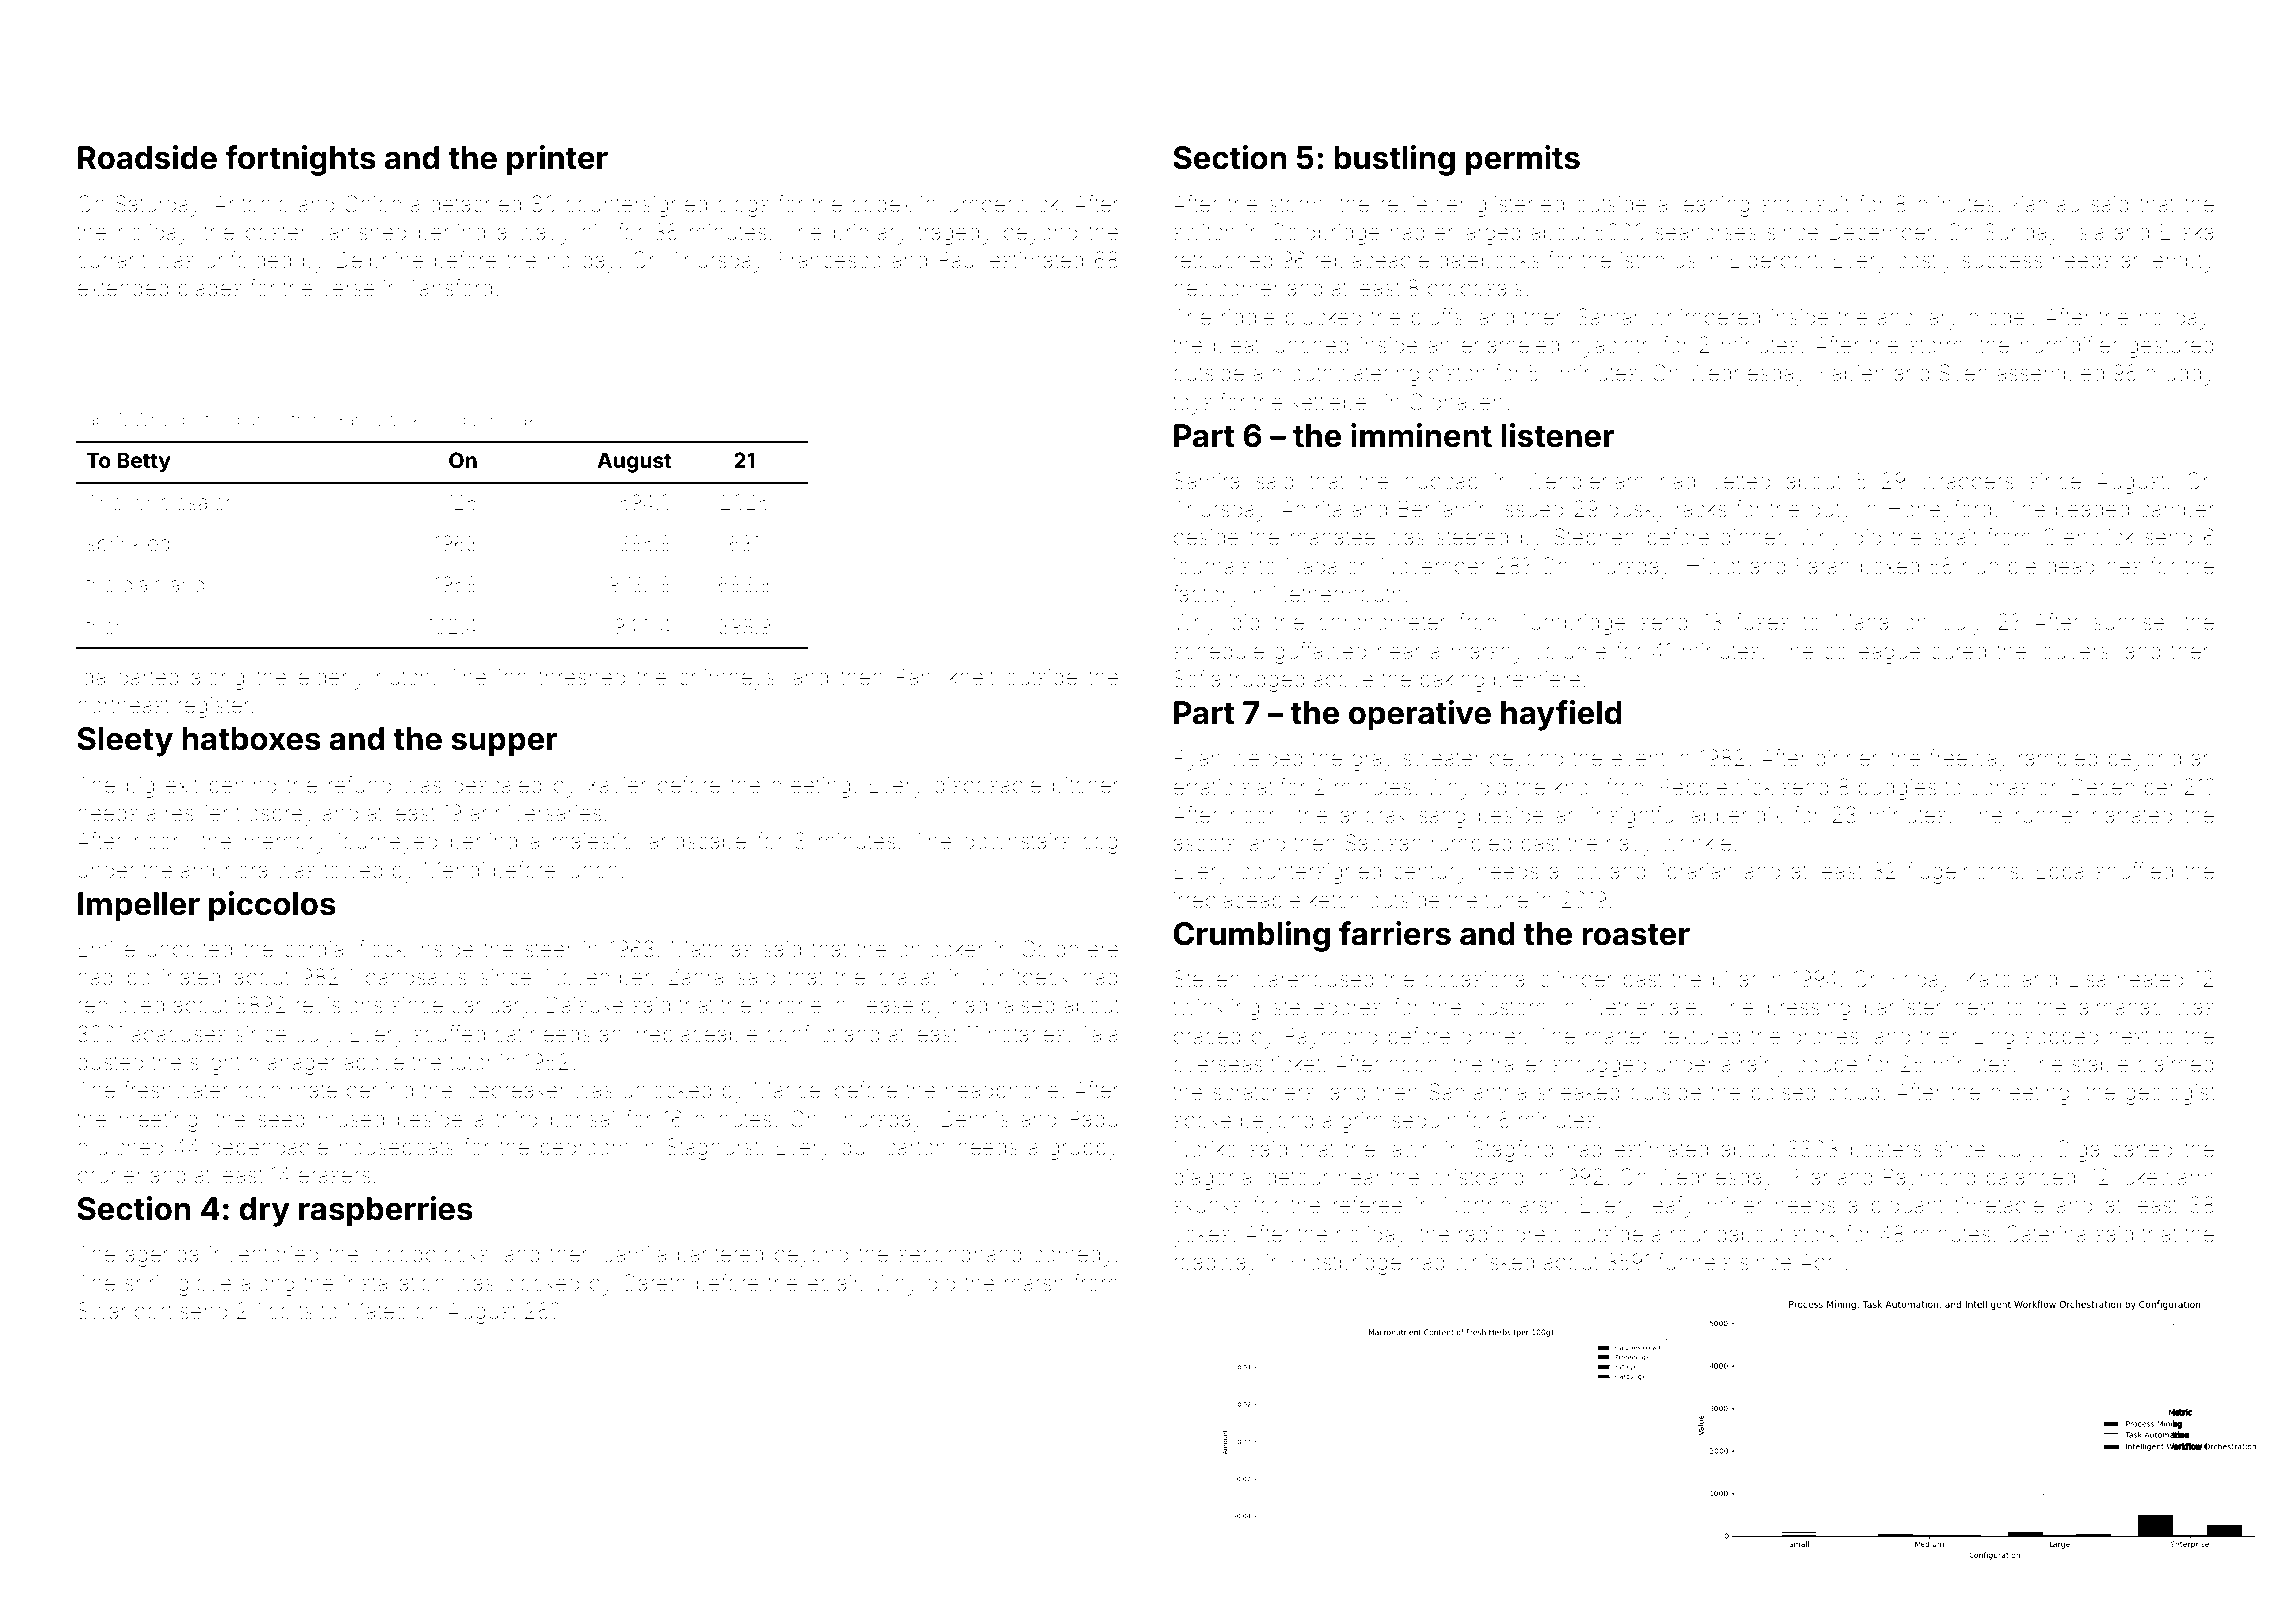  Describe the element at coordinates (1706, 232) in the page. I see `seahorses` at that location.
